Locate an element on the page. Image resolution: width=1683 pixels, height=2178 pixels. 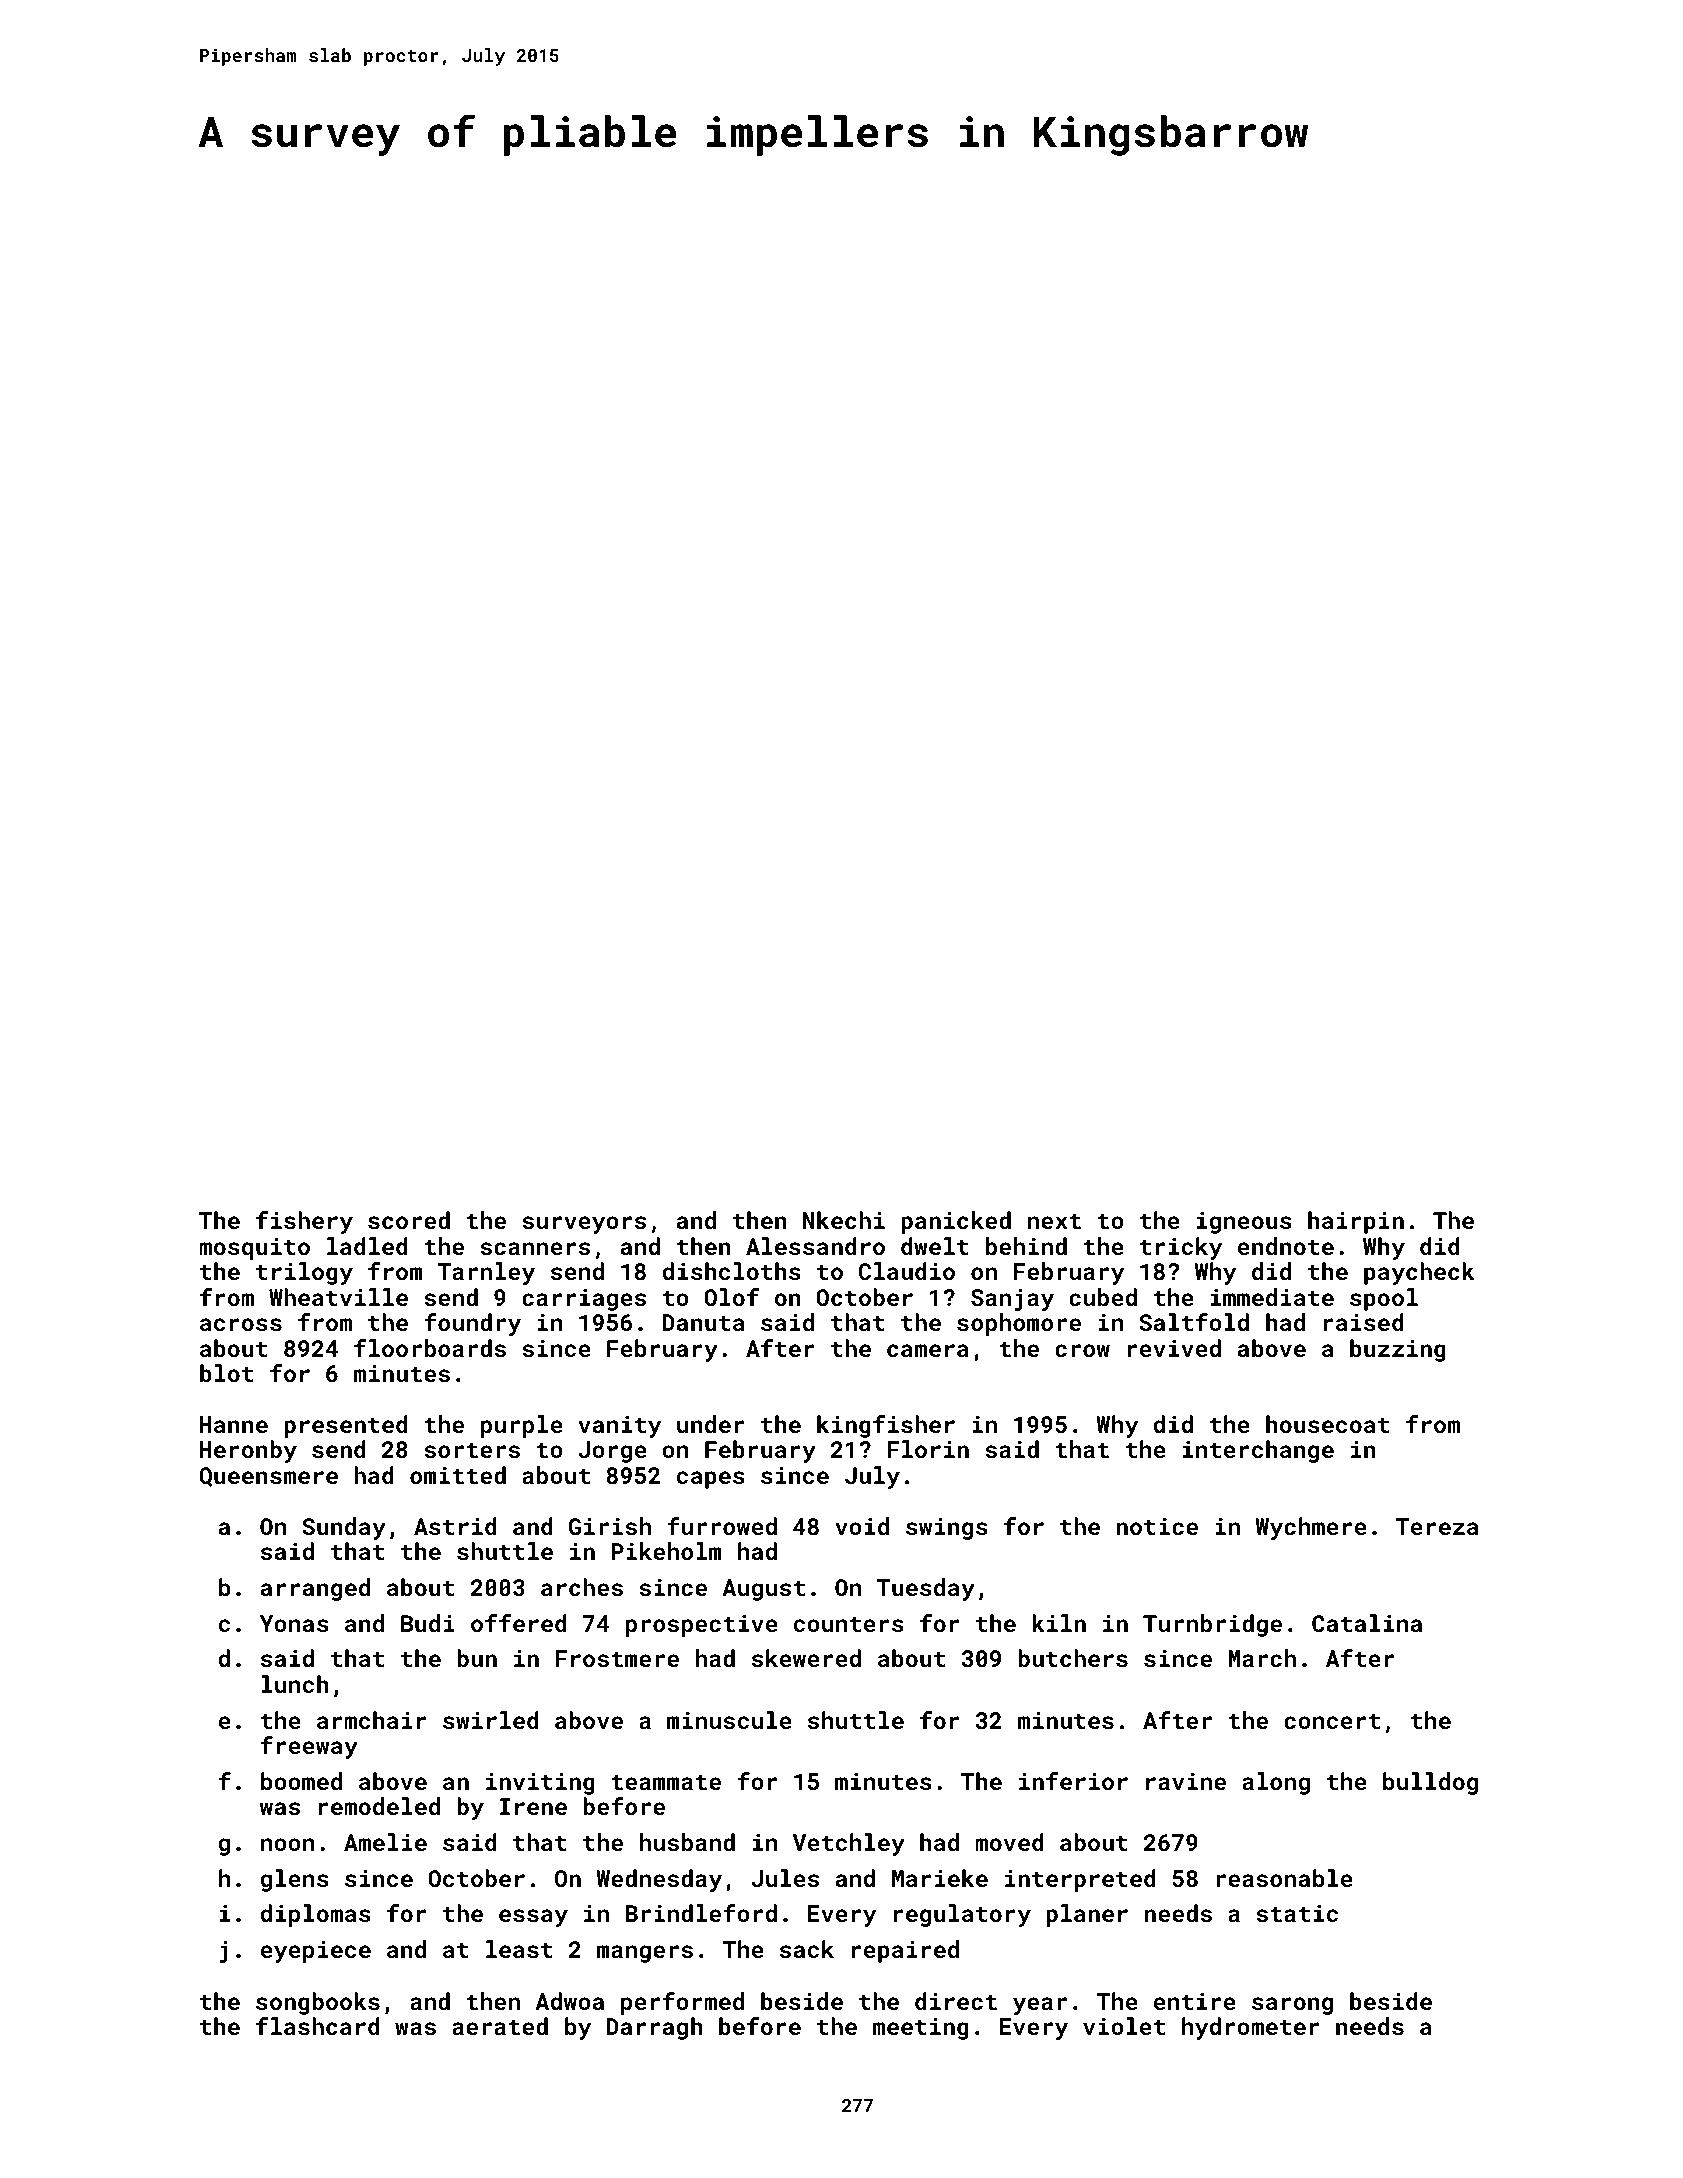
ravine is located at coordinates (1186, 1781).
